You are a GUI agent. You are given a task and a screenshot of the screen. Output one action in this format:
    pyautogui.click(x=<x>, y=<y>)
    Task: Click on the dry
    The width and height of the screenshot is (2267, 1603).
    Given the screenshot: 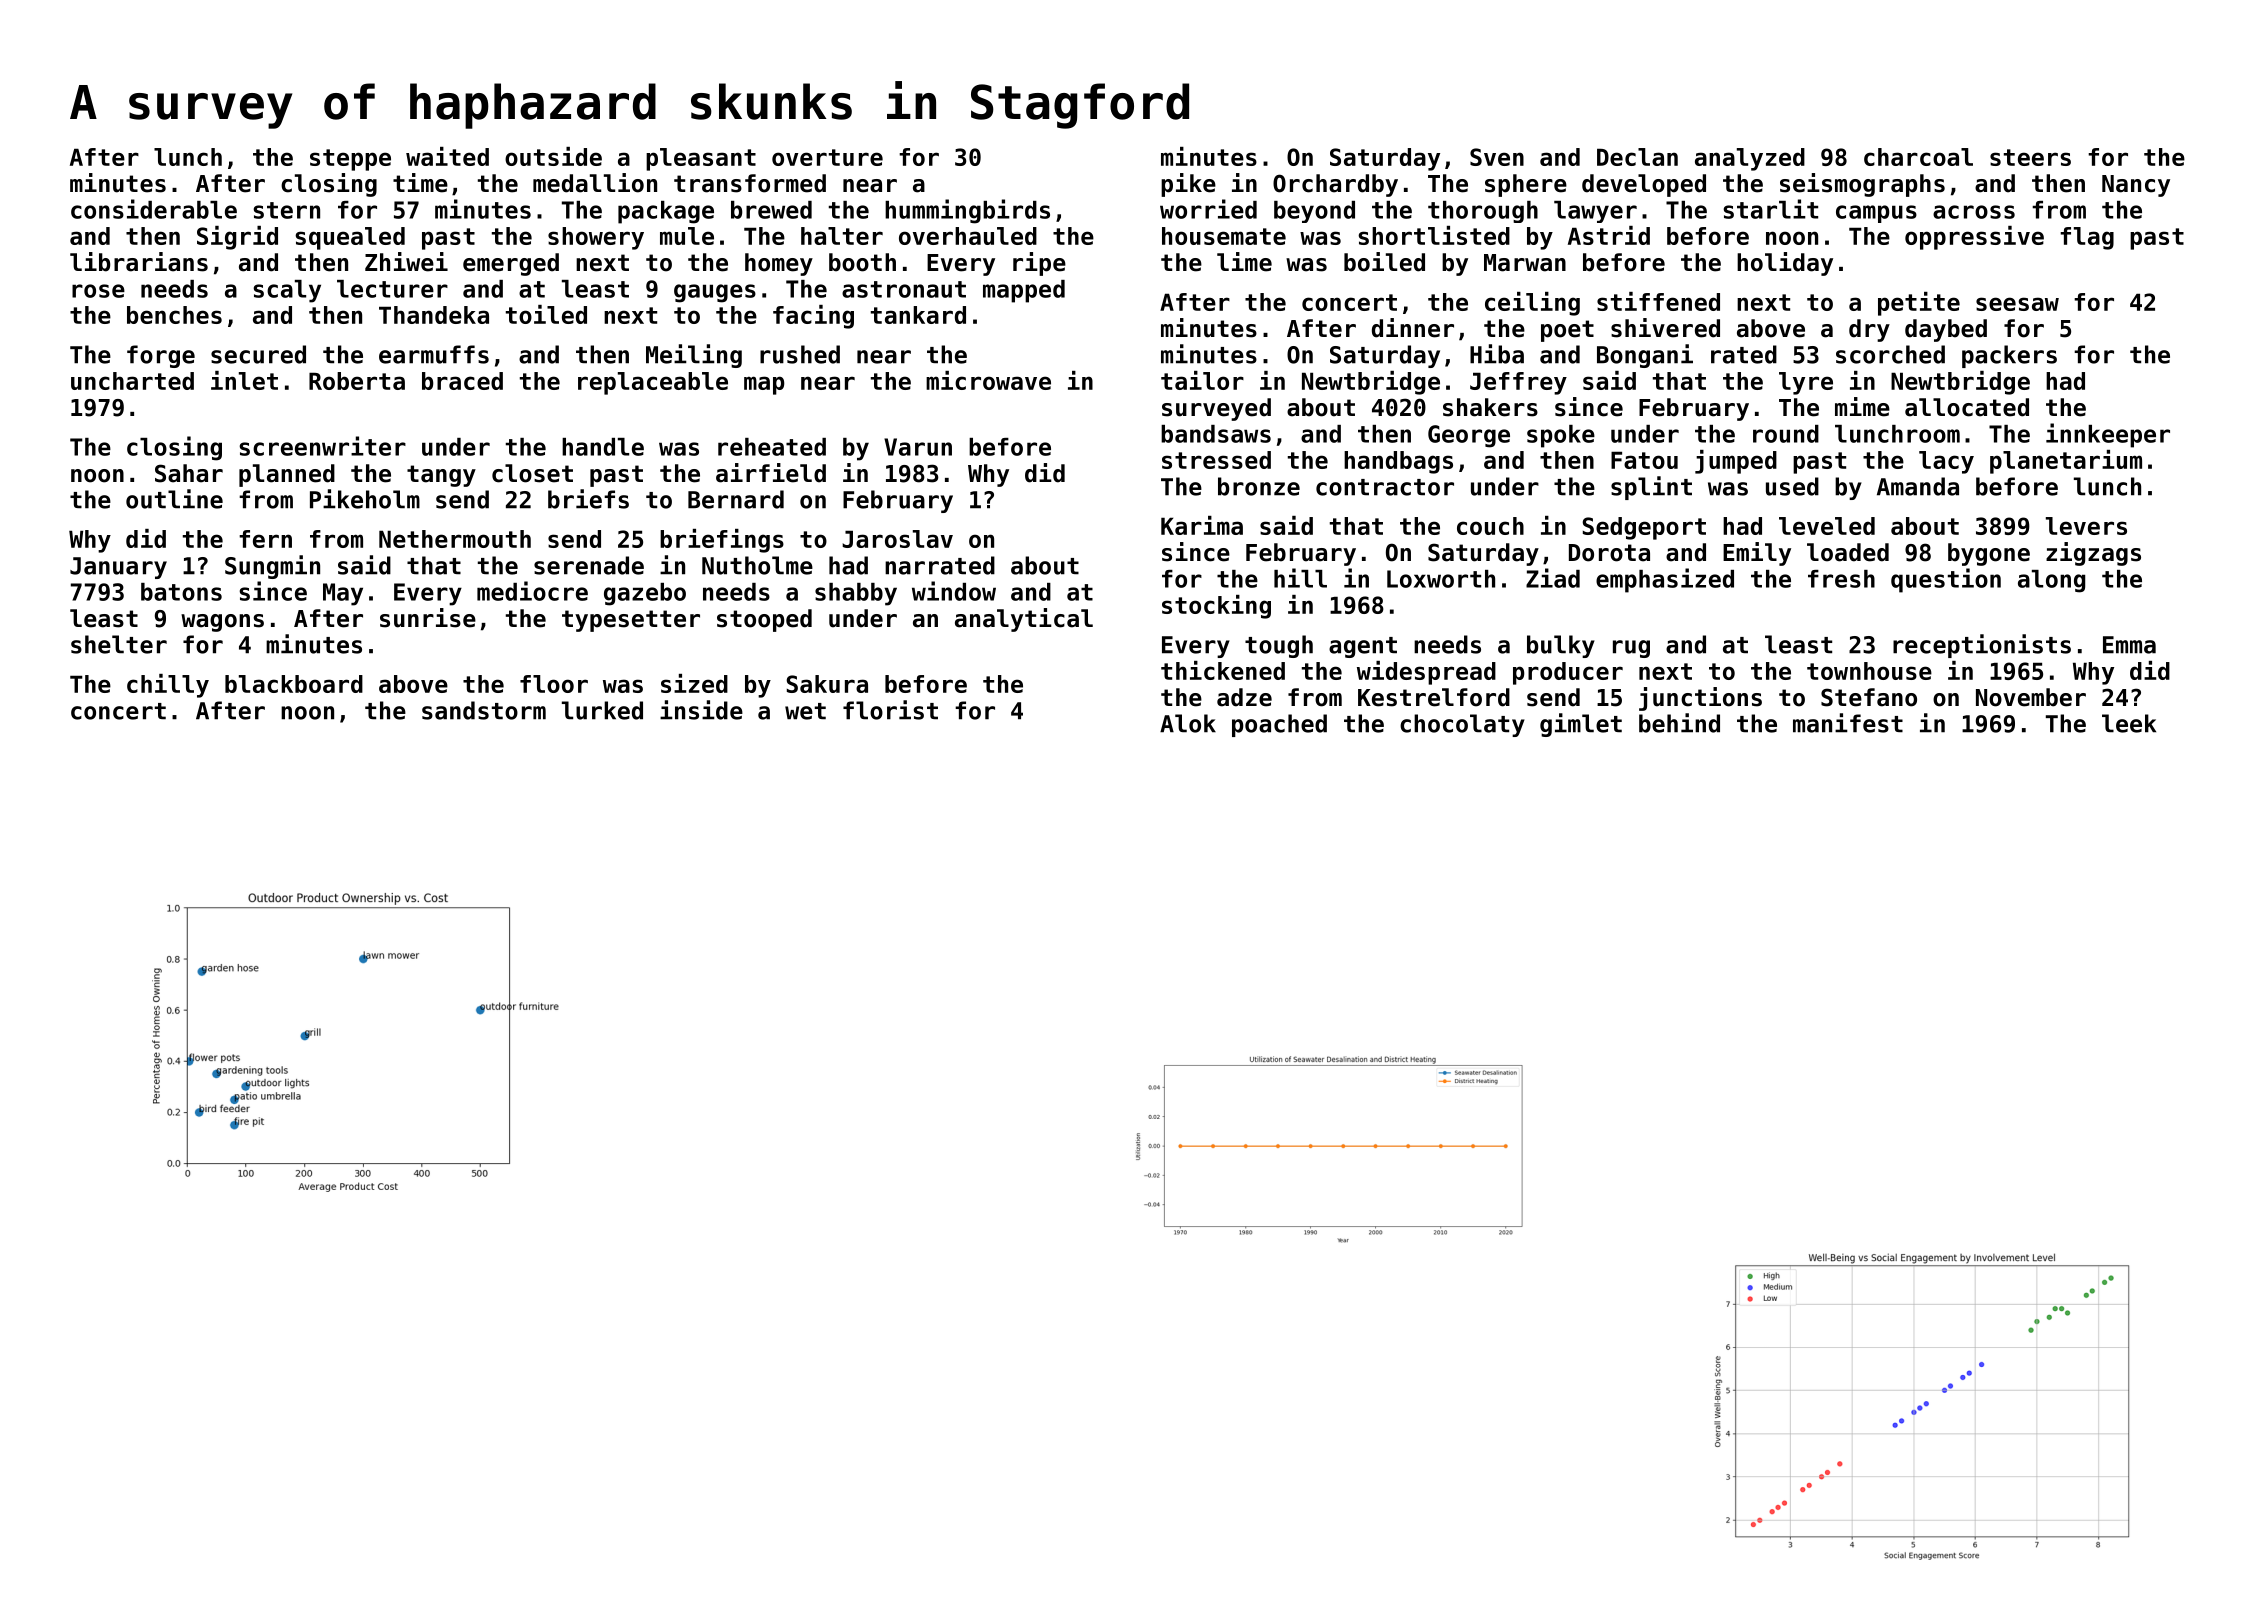 What is the action you would take?
    pyautogui.click(x=1869, y=330)
